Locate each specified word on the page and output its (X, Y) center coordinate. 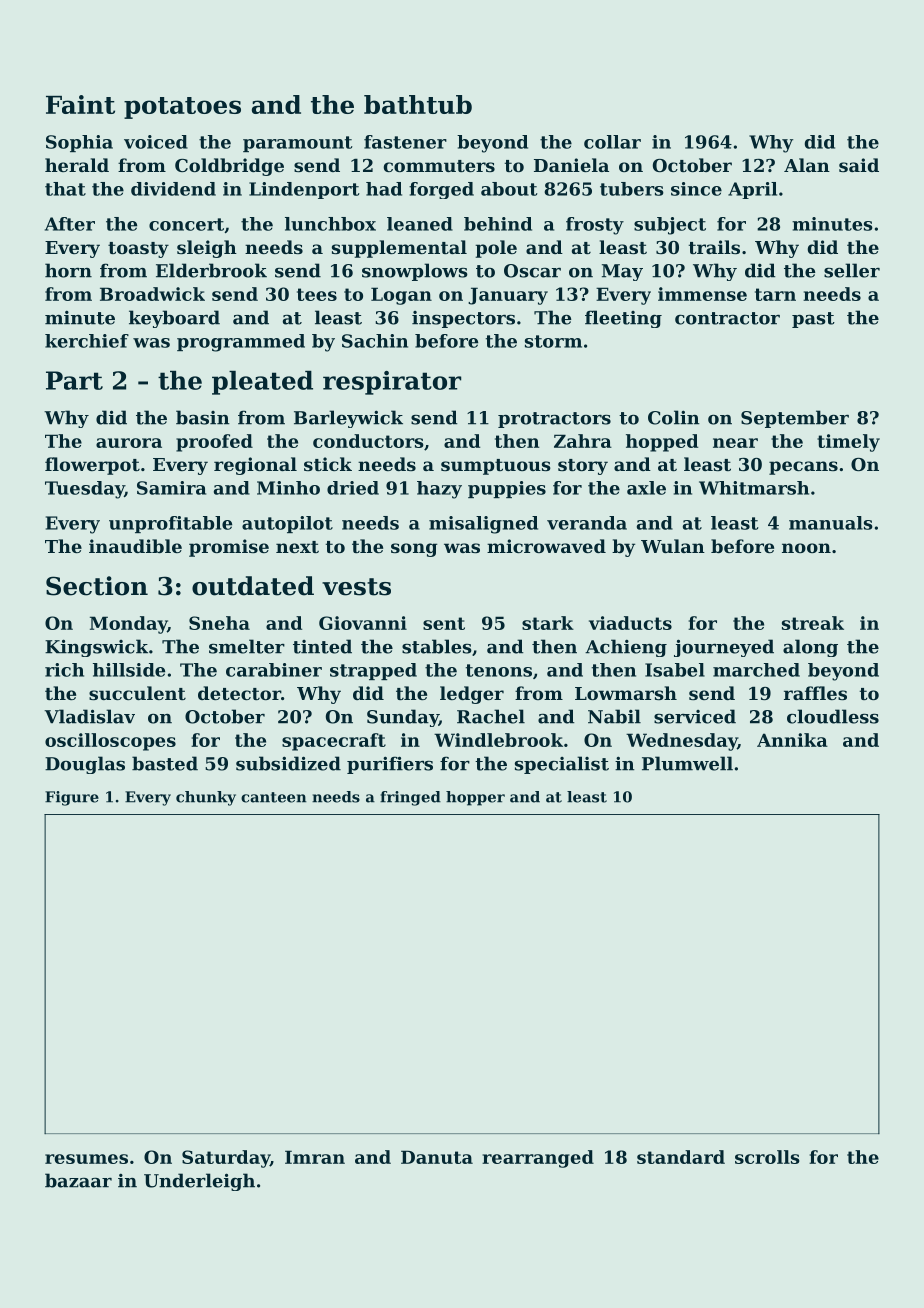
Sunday (403, 718)
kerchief (87, 341)
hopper (475, 798)
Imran (315, 1157)
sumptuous (496, 467)
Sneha (219, 623)
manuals (831, 523)
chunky (206, 798)
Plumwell (687, 763)
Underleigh (199, 1182)
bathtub (418, 104)
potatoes (182, 108)
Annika (792, 740)
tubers (632, 189)
